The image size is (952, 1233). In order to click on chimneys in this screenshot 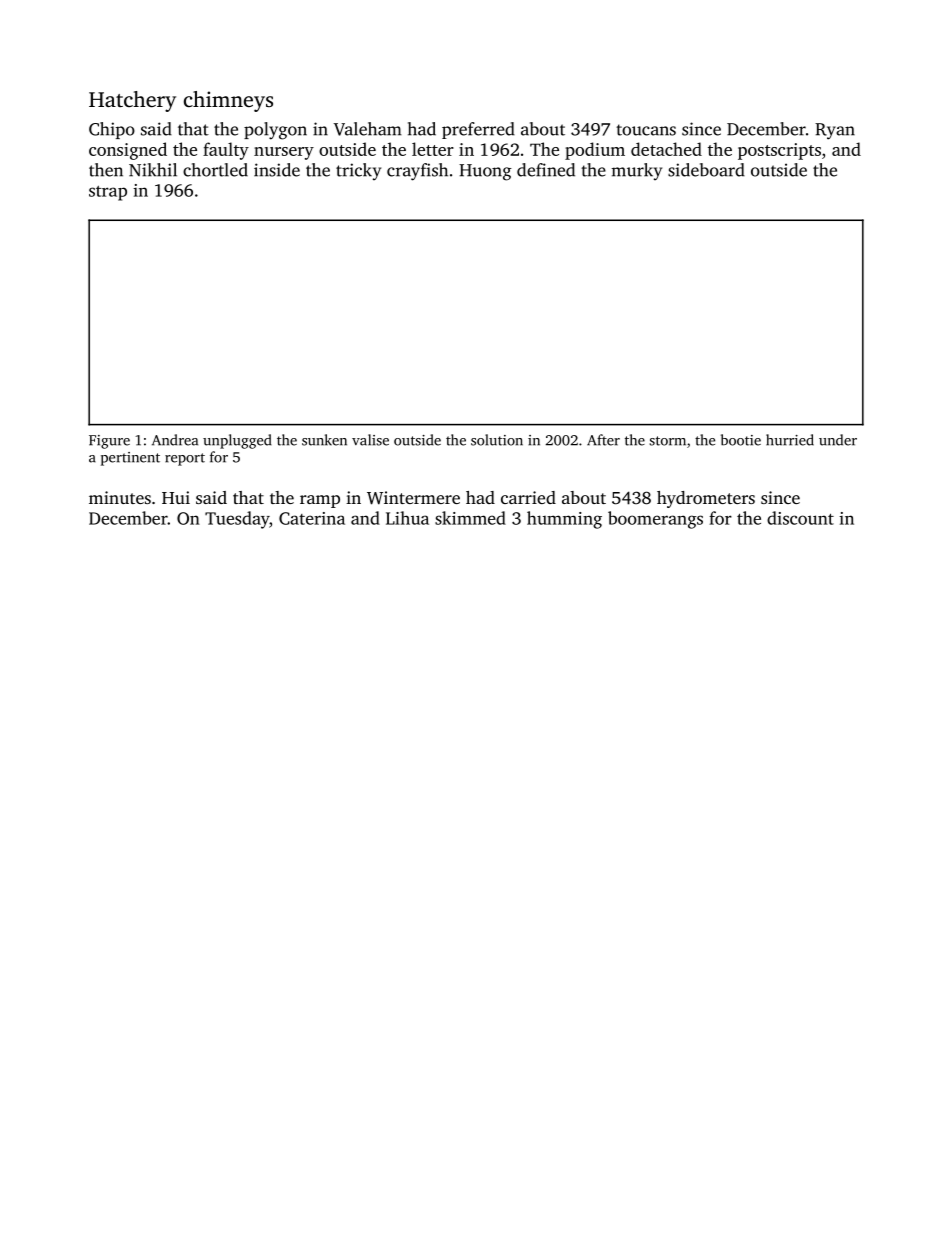, I will do `click(228, 101)`.
